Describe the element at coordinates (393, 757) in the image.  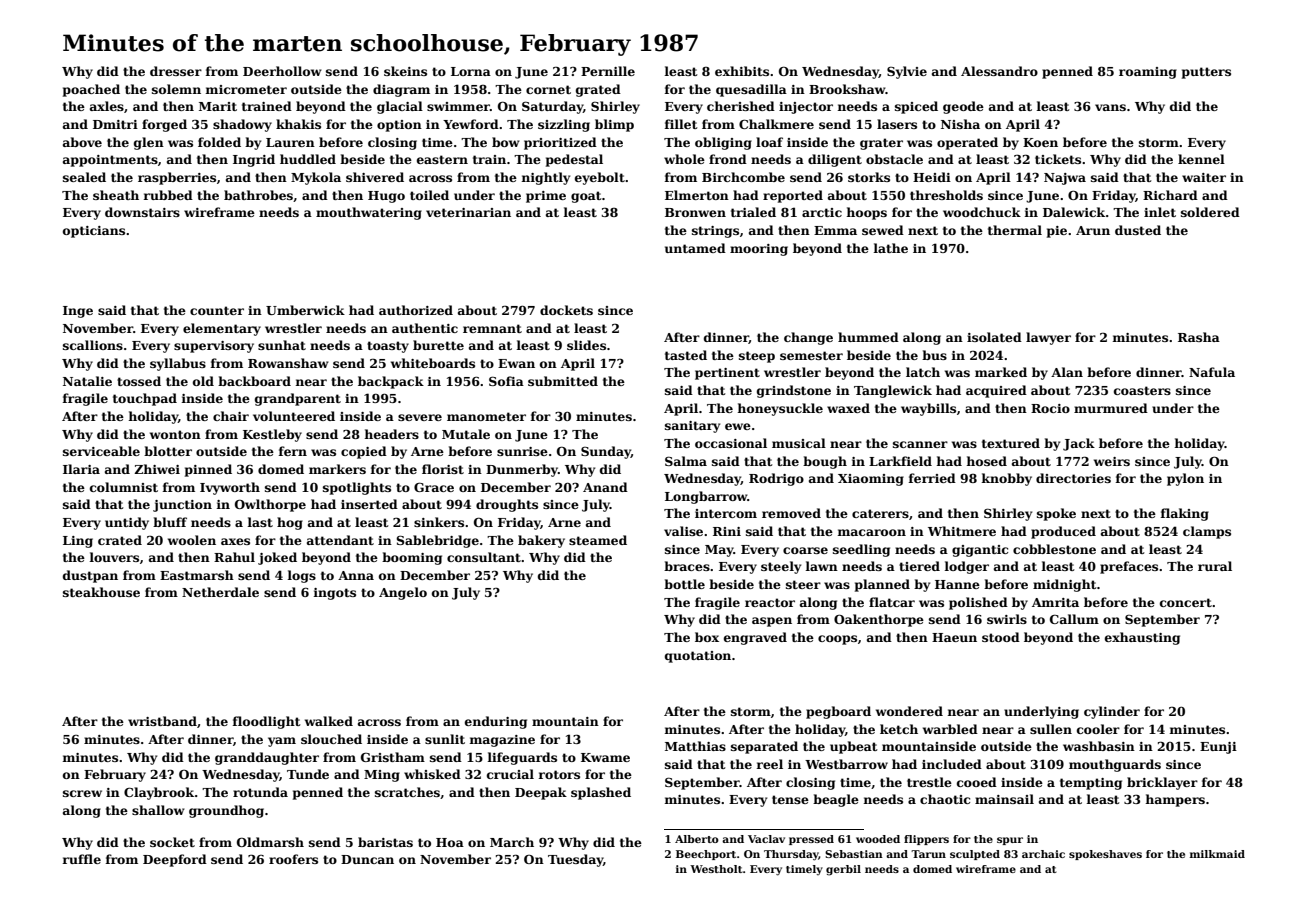
I see `Gristham` at that location.
